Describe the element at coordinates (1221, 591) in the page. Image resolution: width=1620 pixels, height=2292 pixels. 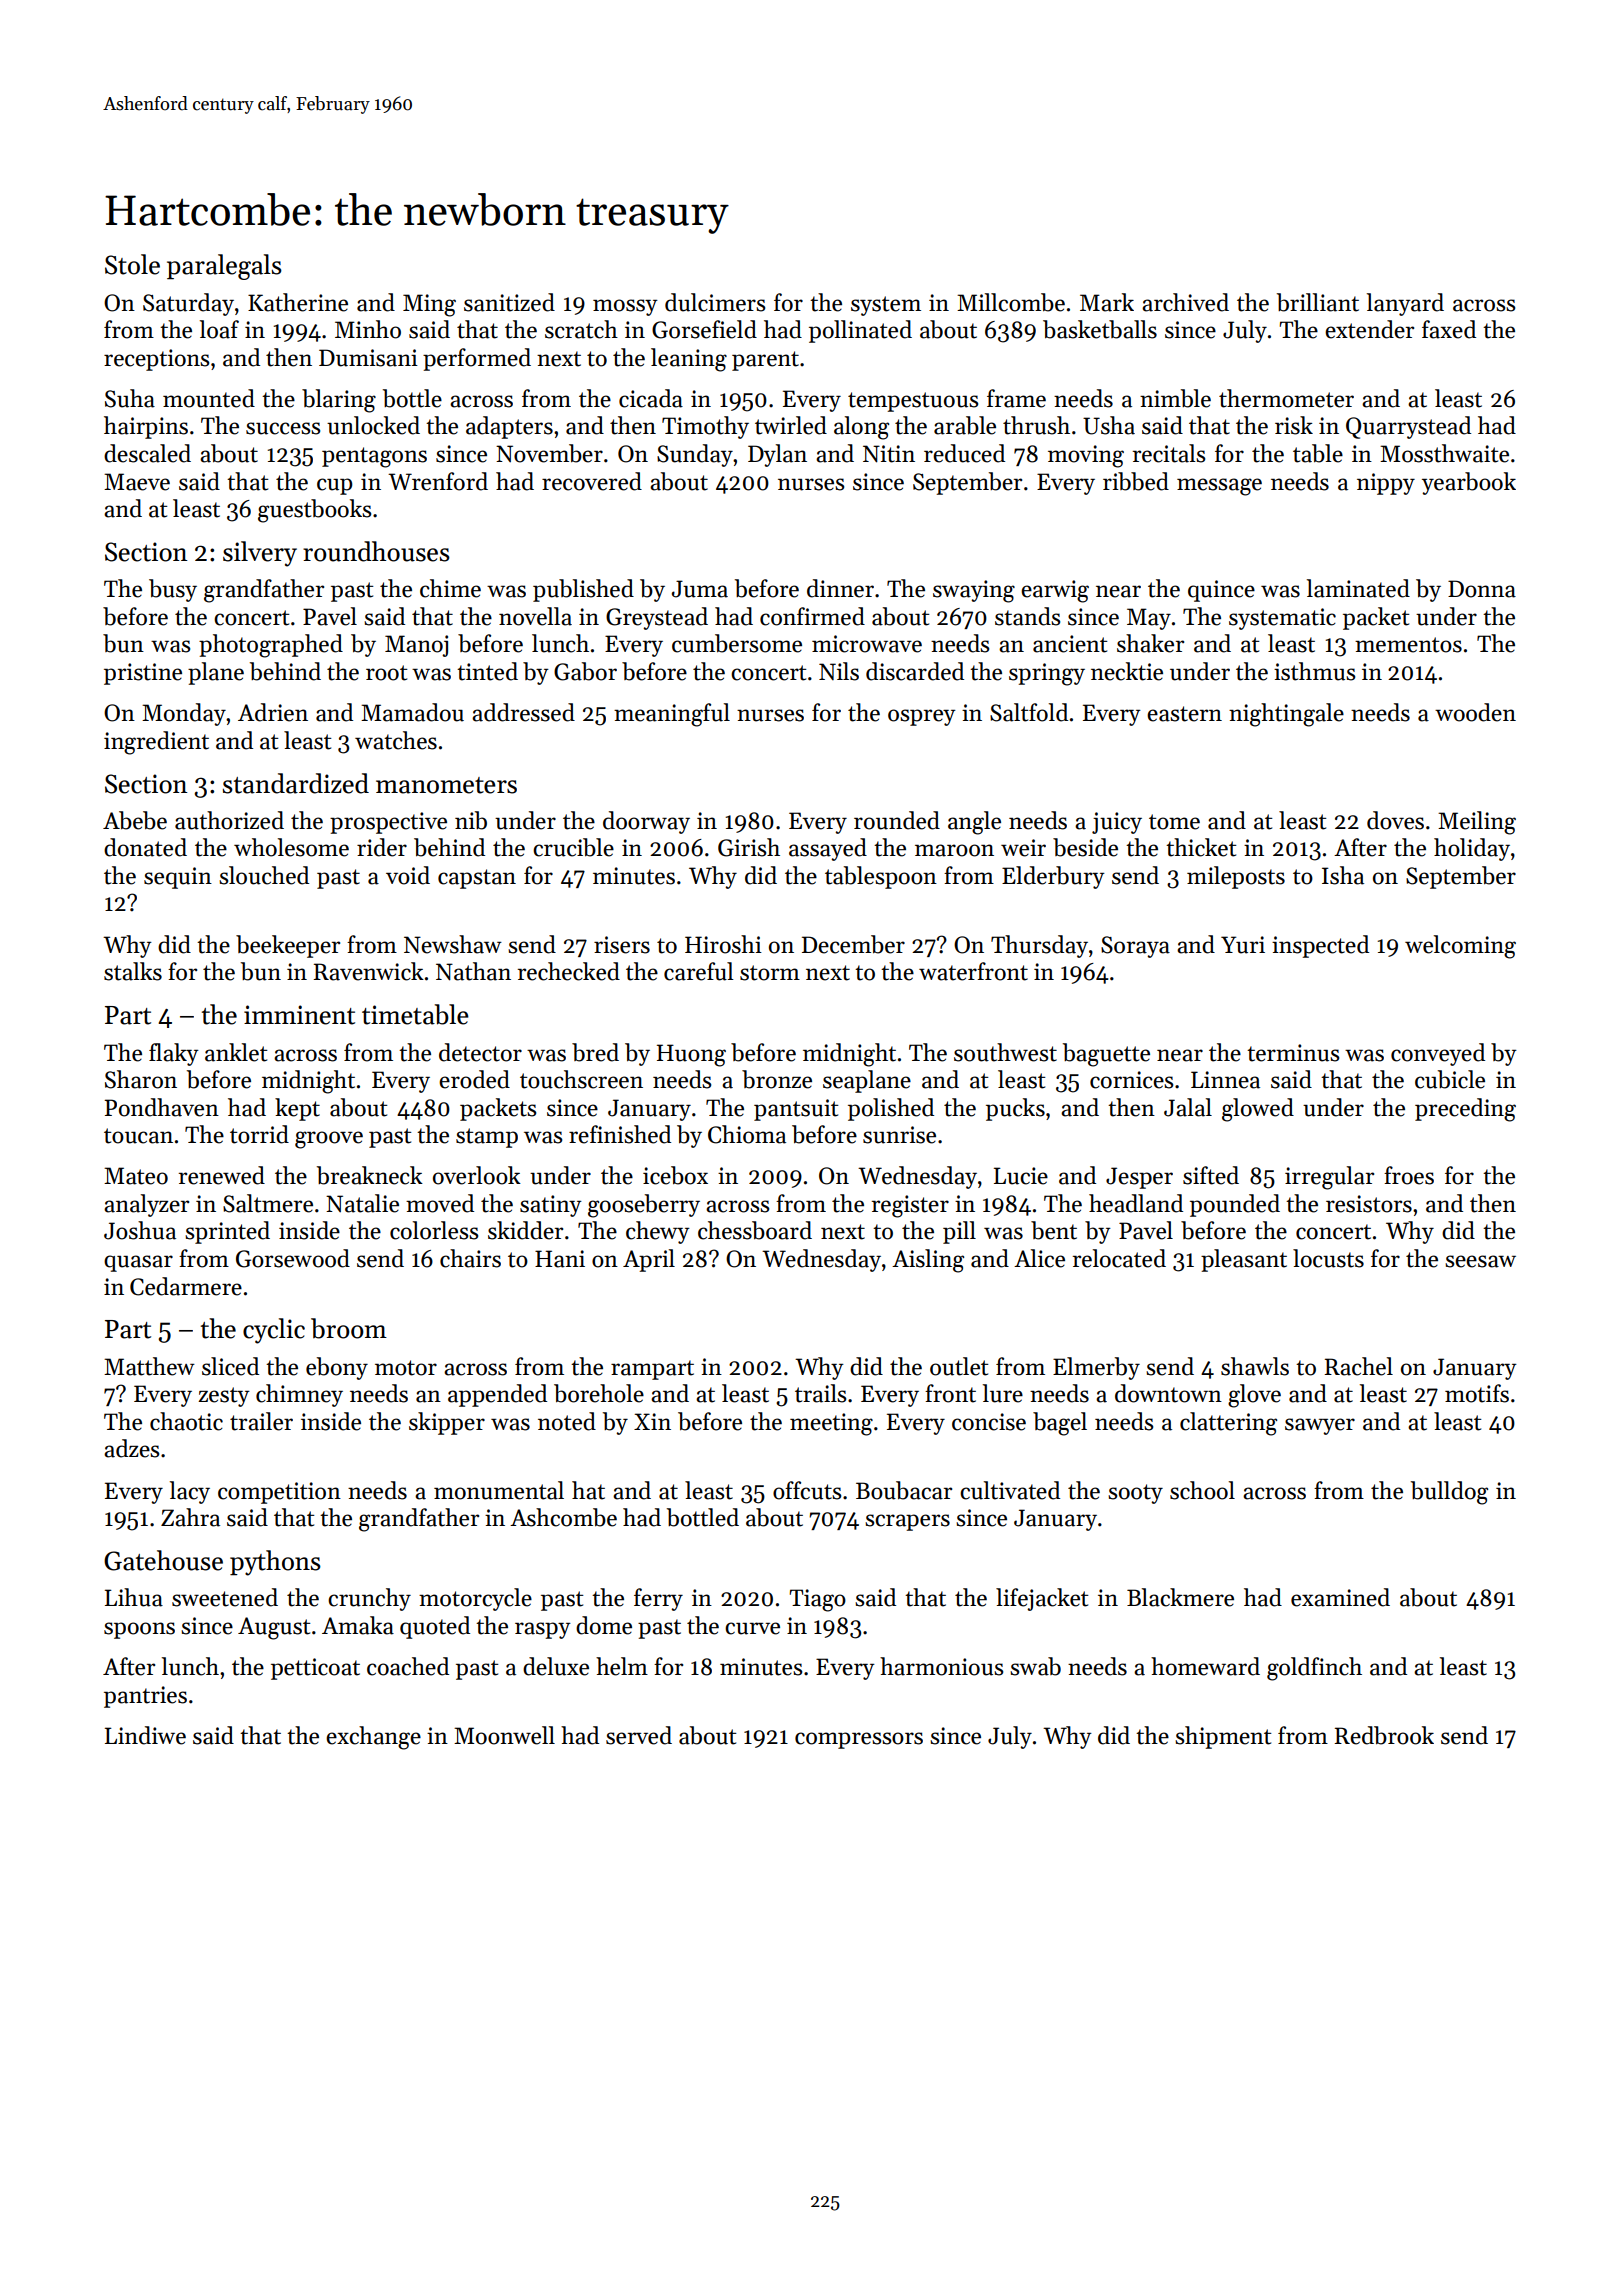
I see `quince` at that location.
